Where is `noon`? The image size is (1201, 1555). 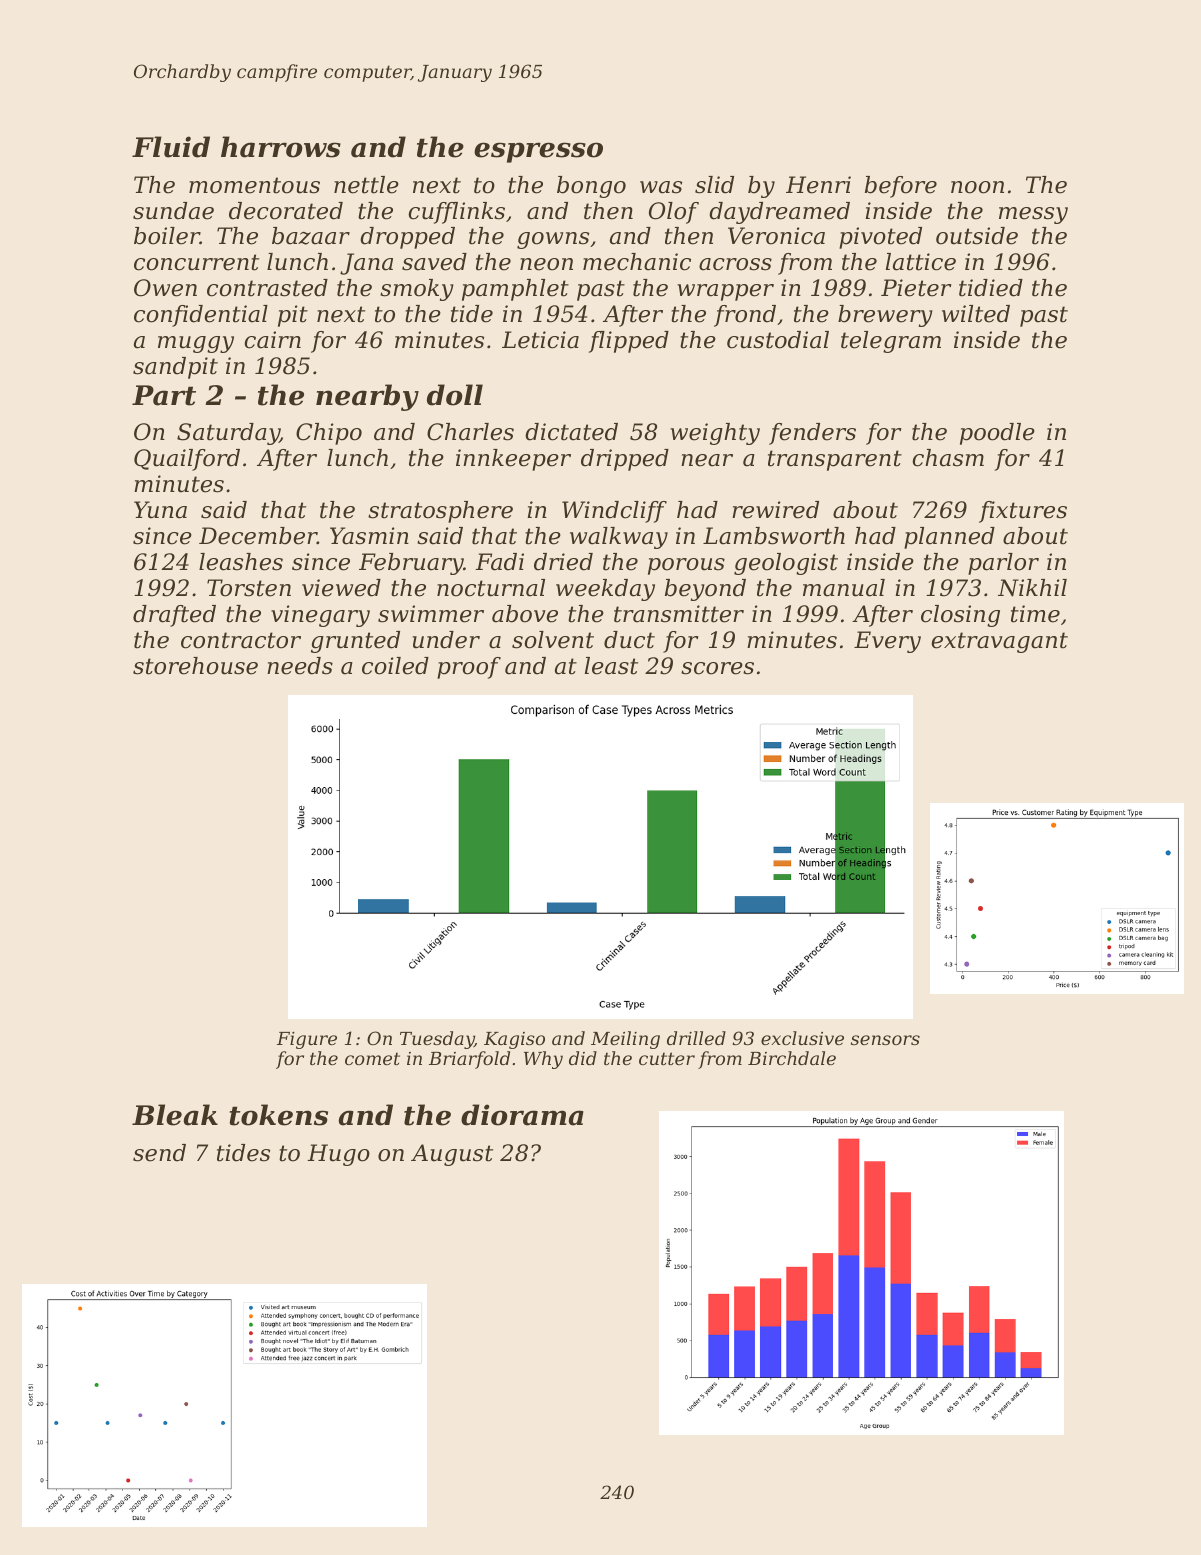 noon is located at coordinates (977, 187).
